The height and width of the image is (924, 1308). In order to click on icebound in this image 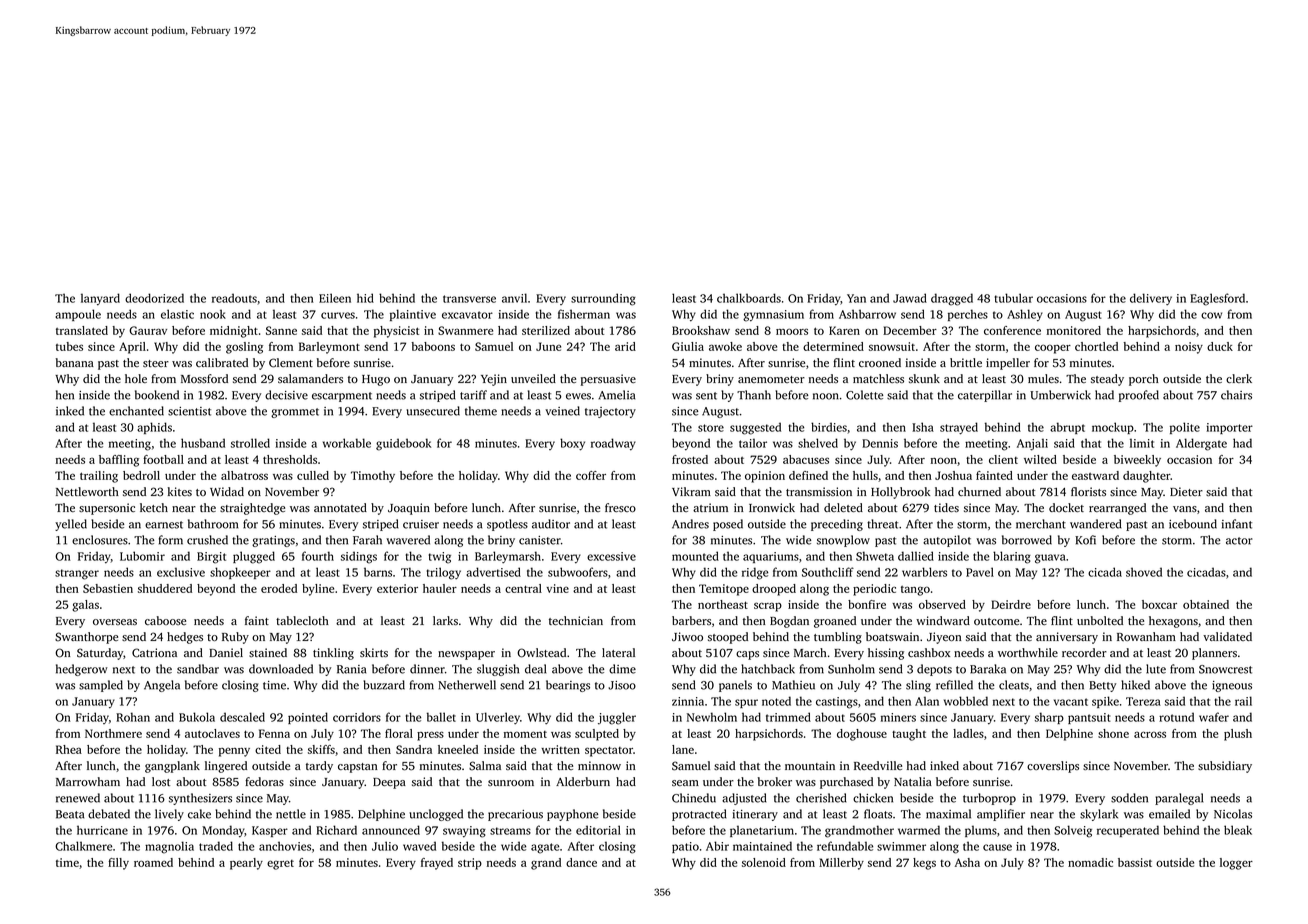, I will do `click(1193, 524)`.
